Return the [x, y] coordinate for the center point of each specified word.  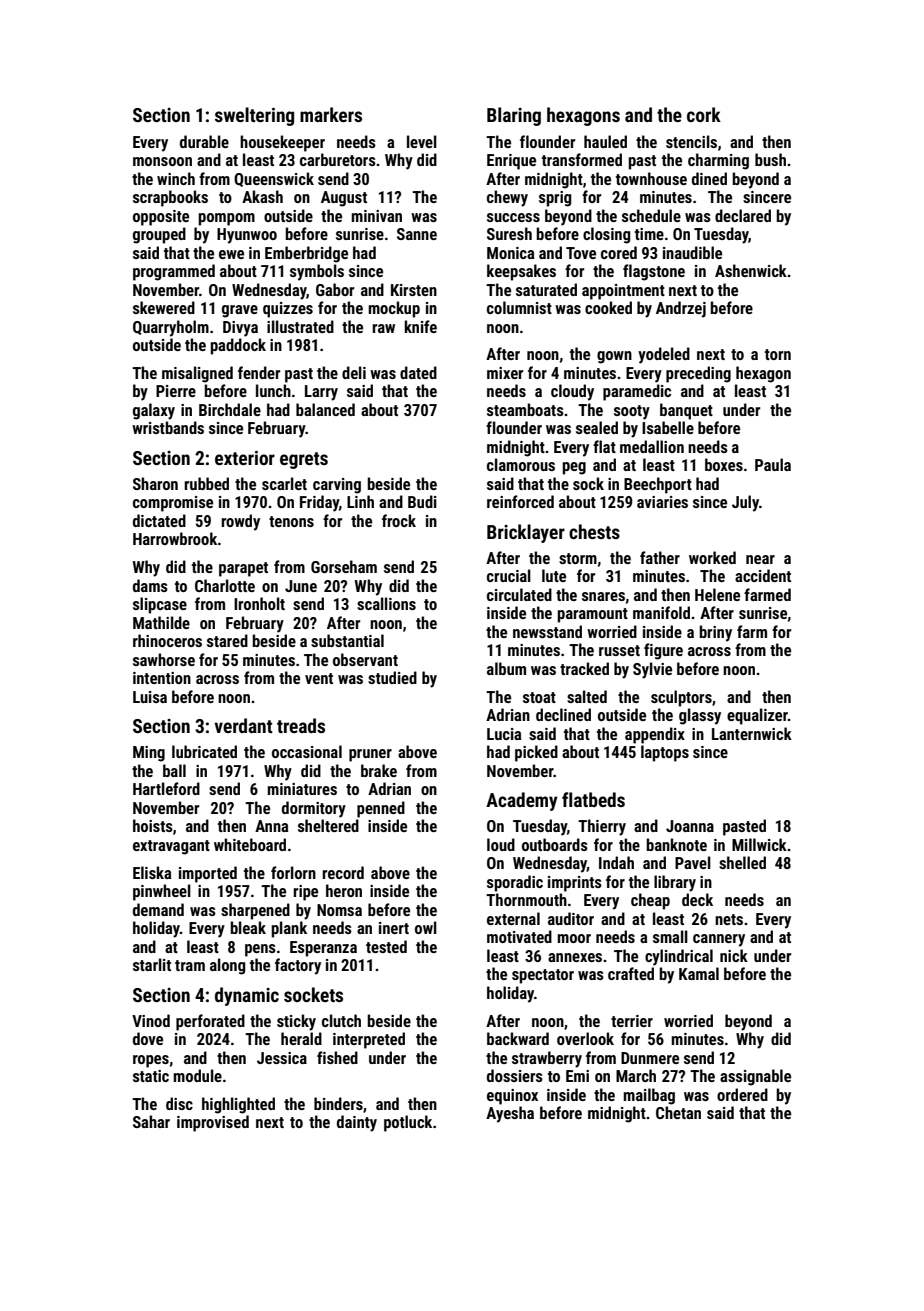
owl [426, 927]
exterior [245, 458]
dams [150, 585]
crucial [509, 575]
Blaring [514, 116]
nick [734, 955]
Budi [422, 501]
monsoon [162, 161]
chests [594, 531]
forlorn [293, 872]
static [151, 1076]
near [760, 559]
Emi [577, 1076]
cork [704, 114]
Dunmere [650, 1058]
